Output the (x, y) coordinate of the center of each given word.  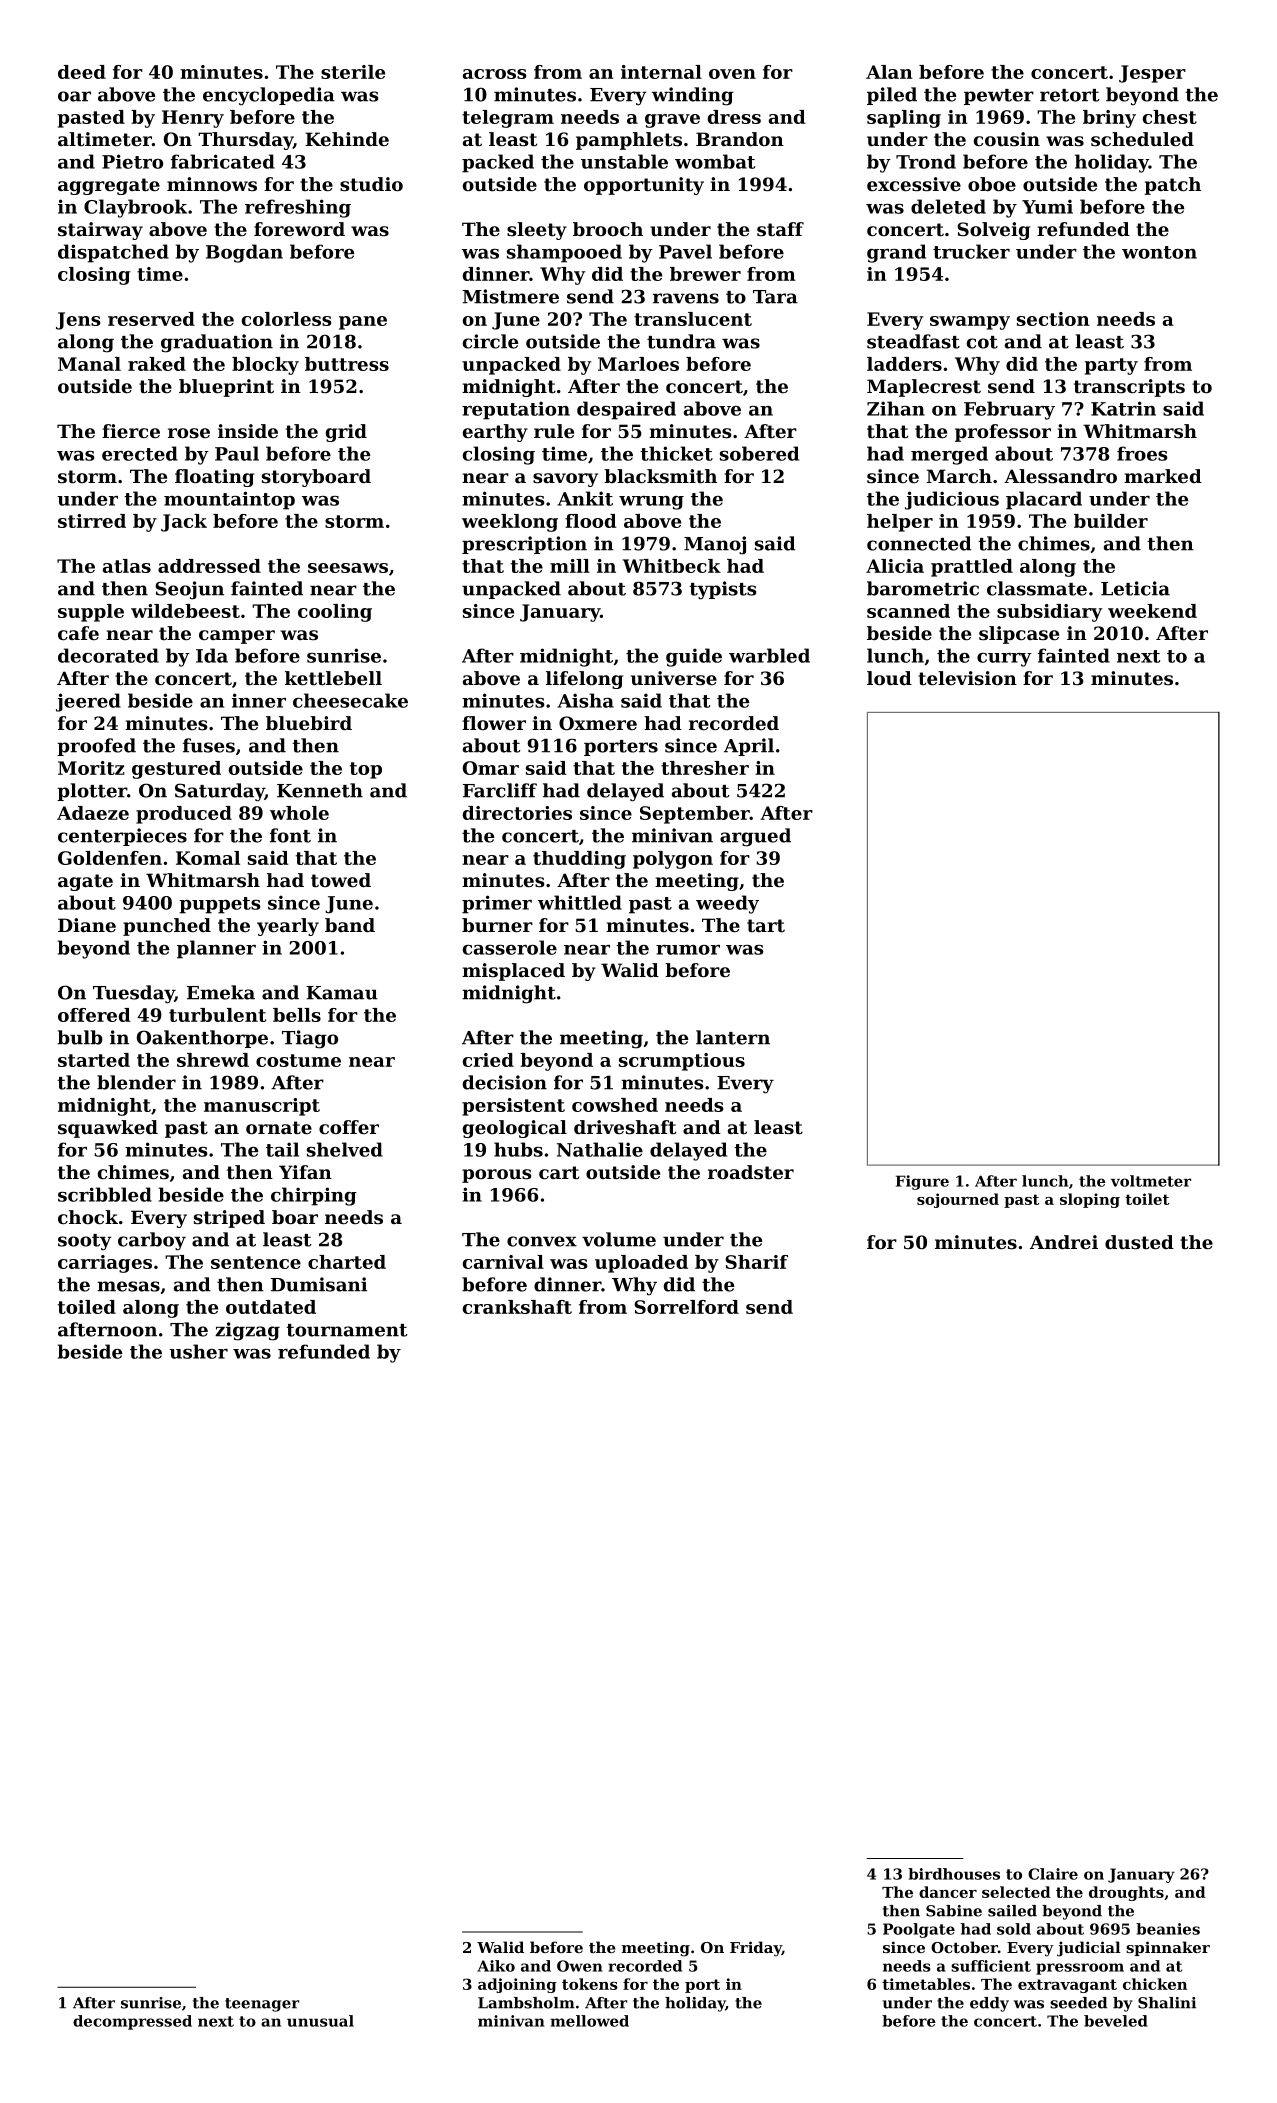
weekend (1152, 611)
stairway (100, 231)
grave (672, 121)
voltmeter (1151, 1181)
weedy (727, 904)
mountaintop (229, 500)
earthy (495, 433)
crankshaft (517, 1307)
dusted (1139, 1242)
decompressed (132, 2022)
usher (198, 1351)
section (1053, 319)
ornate (279, 1128)
